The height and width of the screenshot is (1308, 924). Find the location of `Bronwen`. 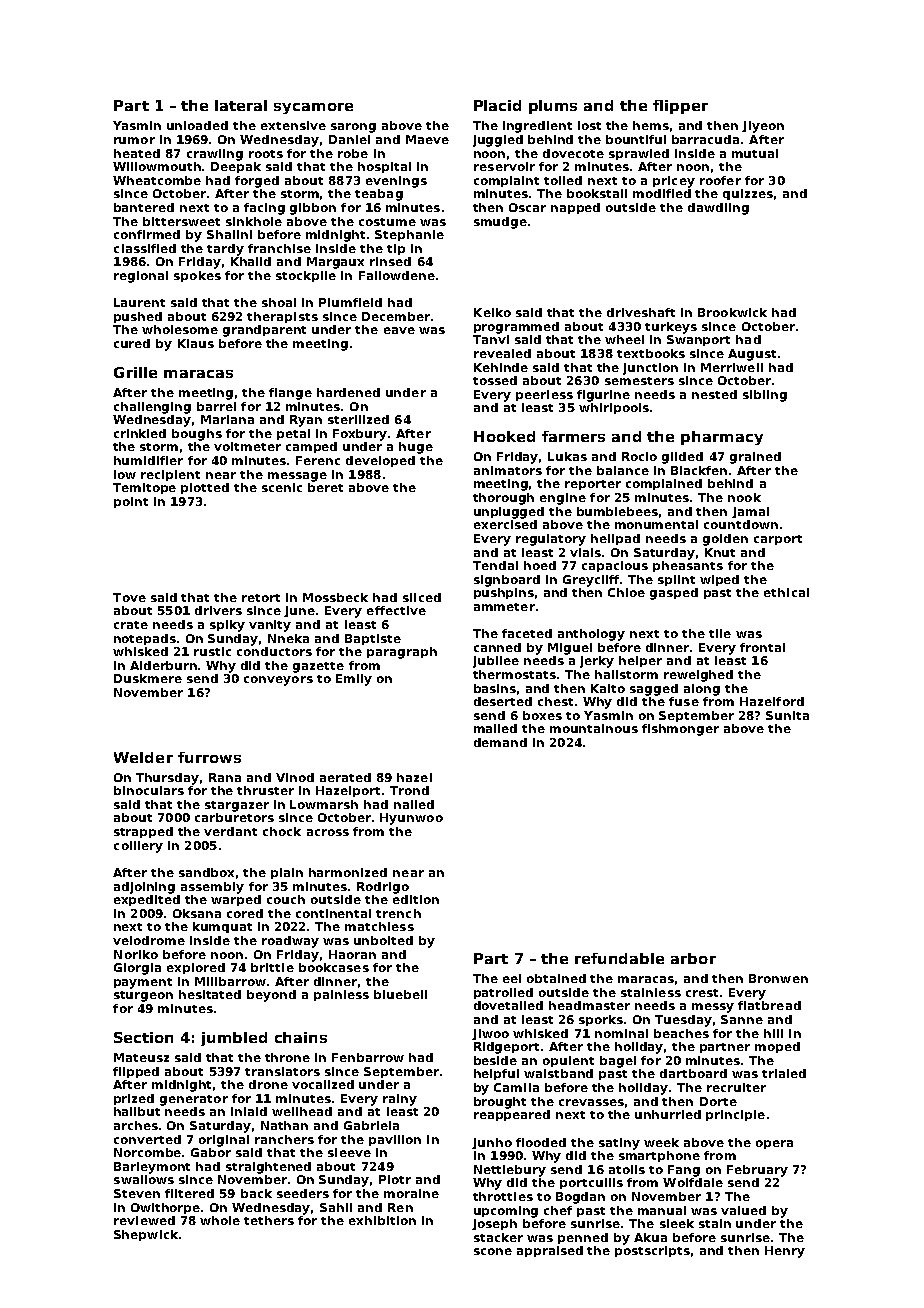

Bronwen is located at coordinates (778, 978).
